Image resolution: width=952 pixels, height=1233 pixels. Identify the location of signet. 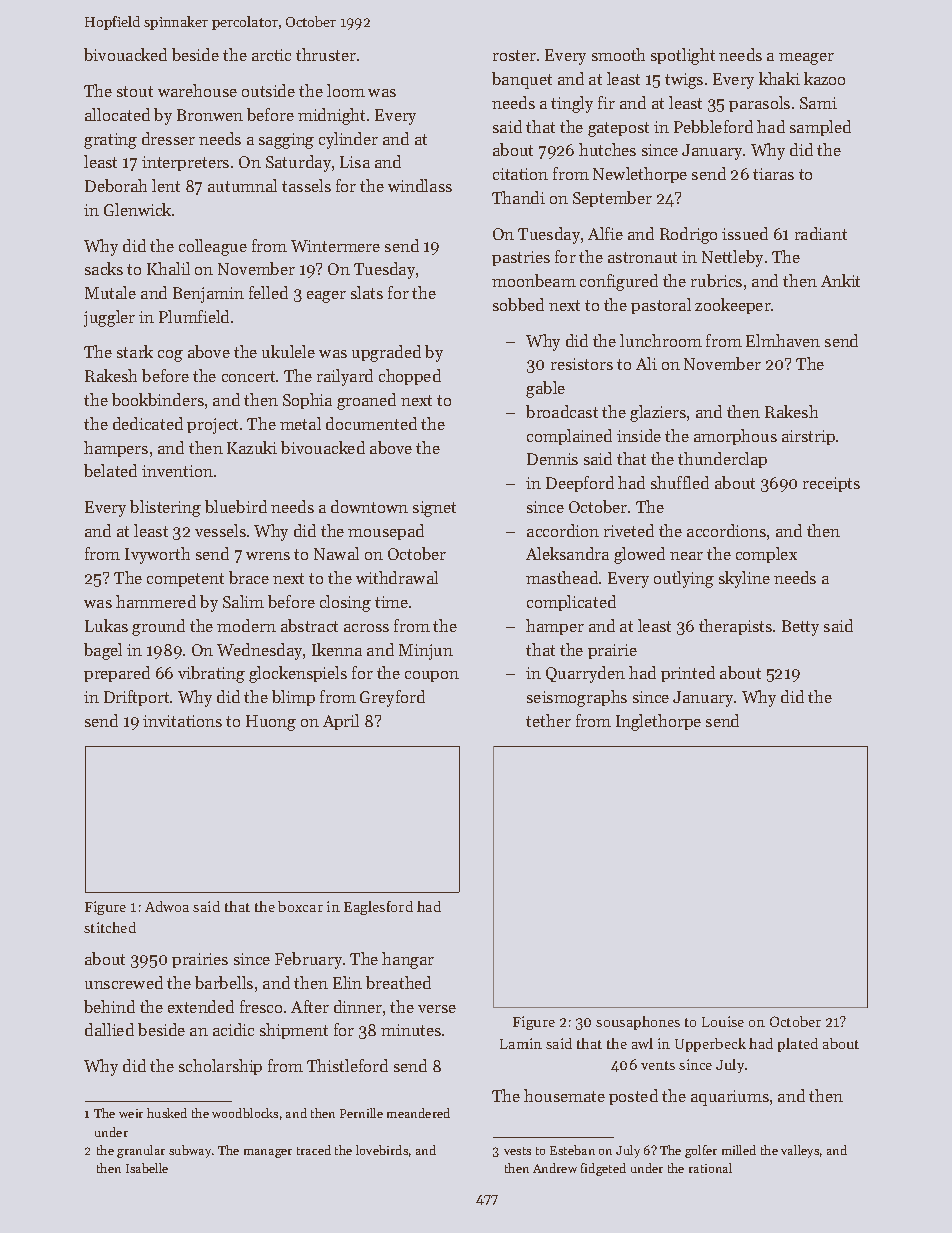
(434, 509).
